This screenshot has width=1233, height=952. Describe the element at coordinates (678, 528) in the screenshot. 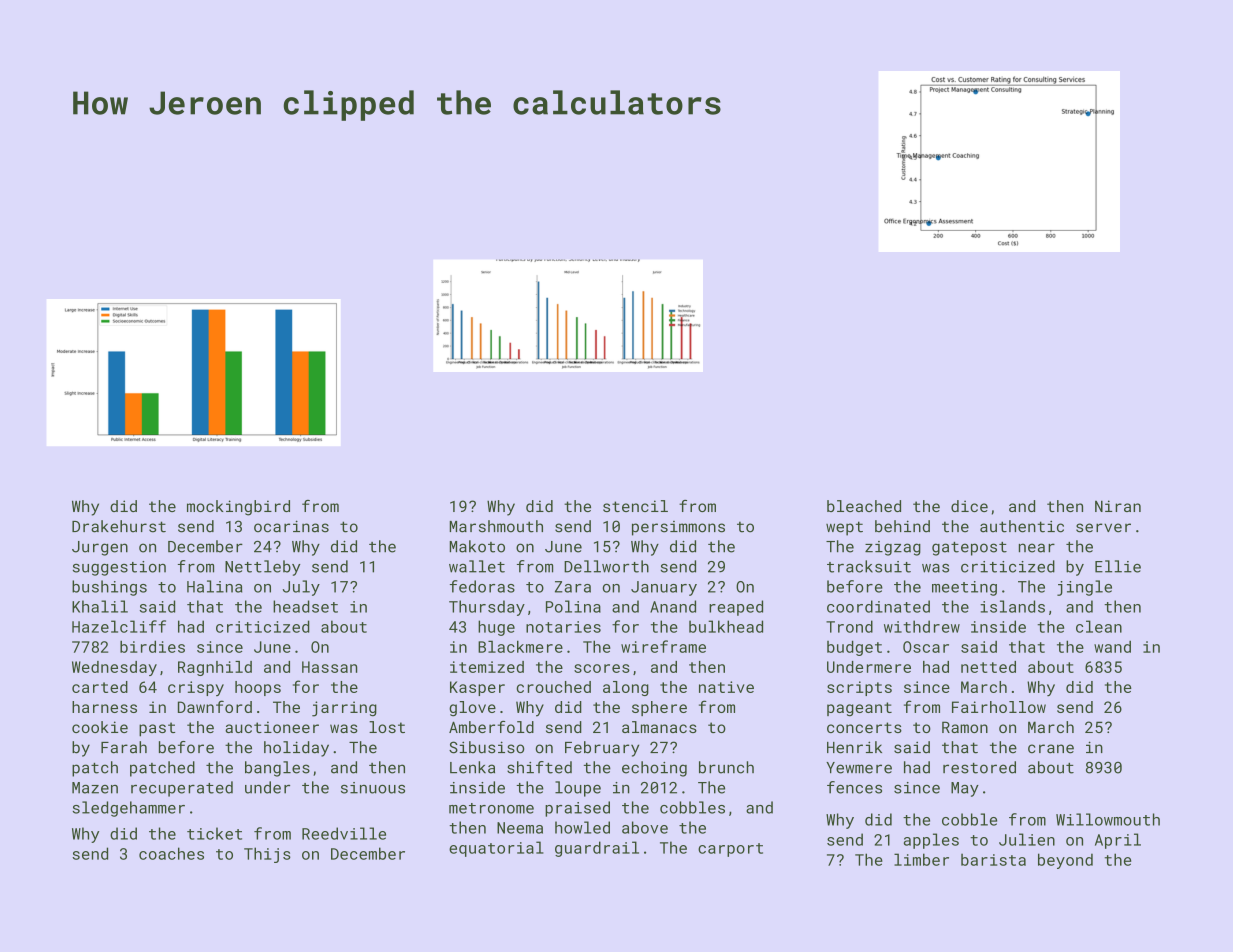

I see `persimmons` at that location.
